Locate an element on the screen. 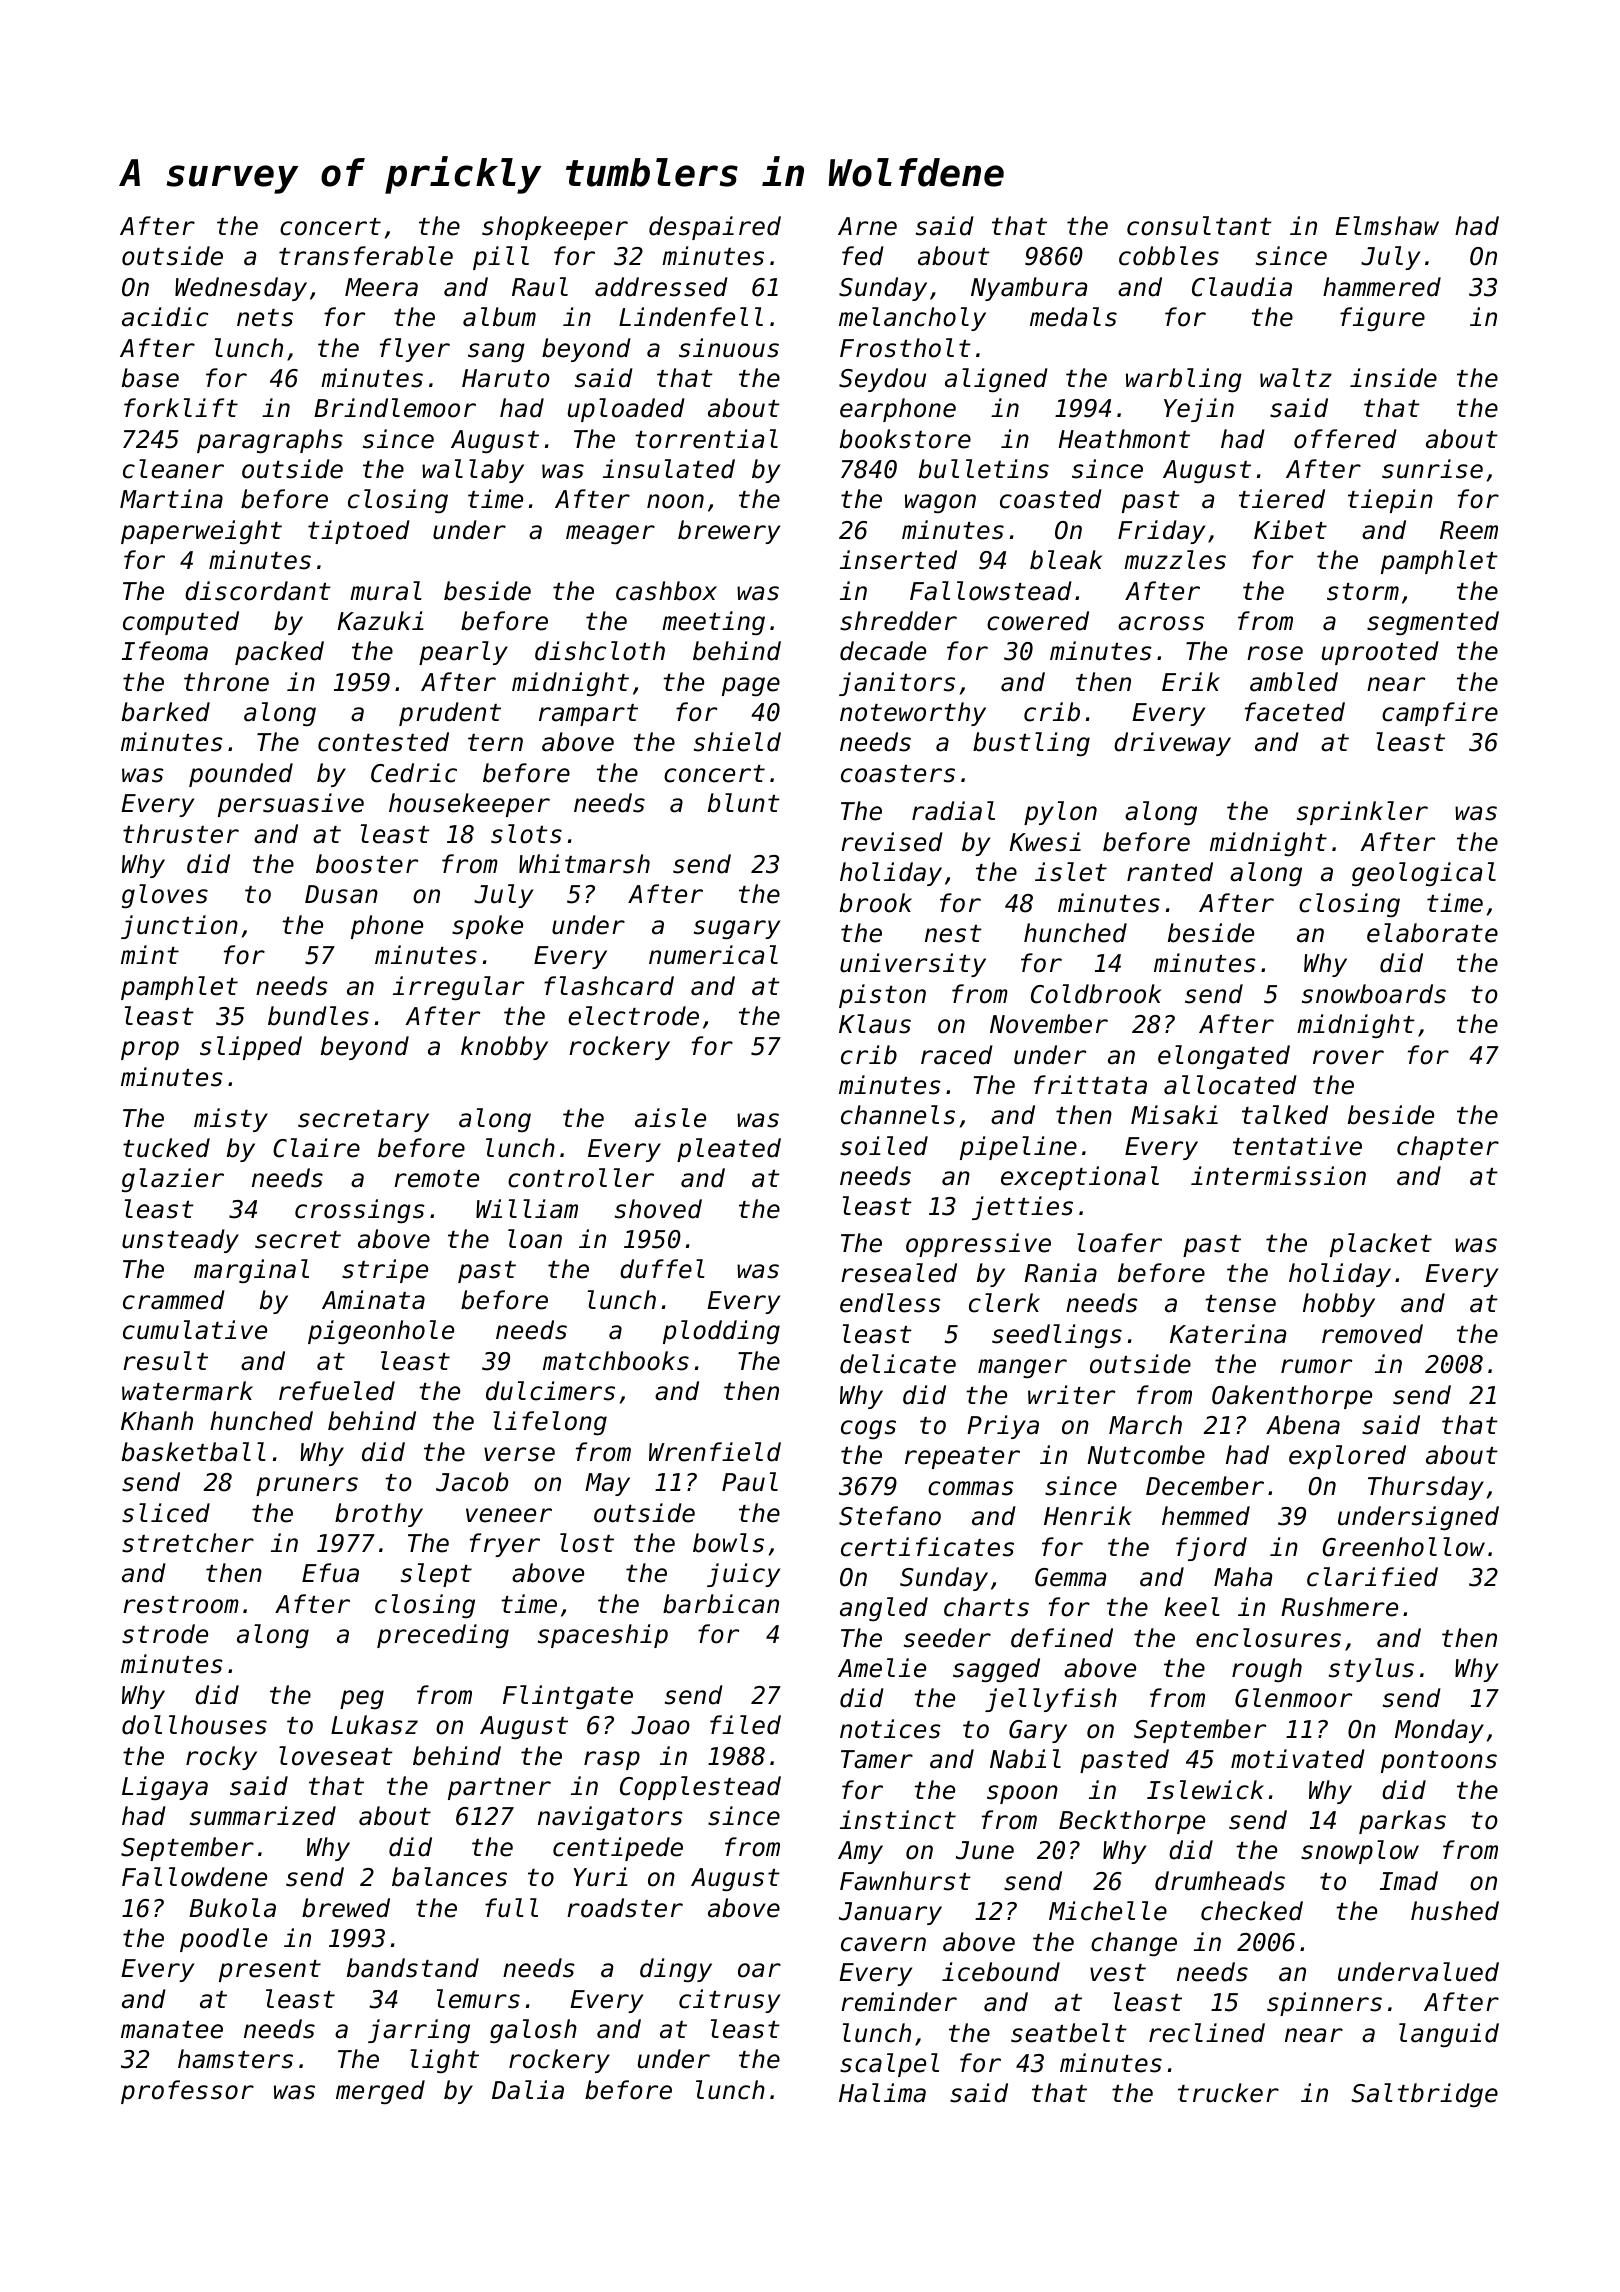 This screenshot has height=2292, width=1620. scalpel is located at coordinates (889, 2065).
